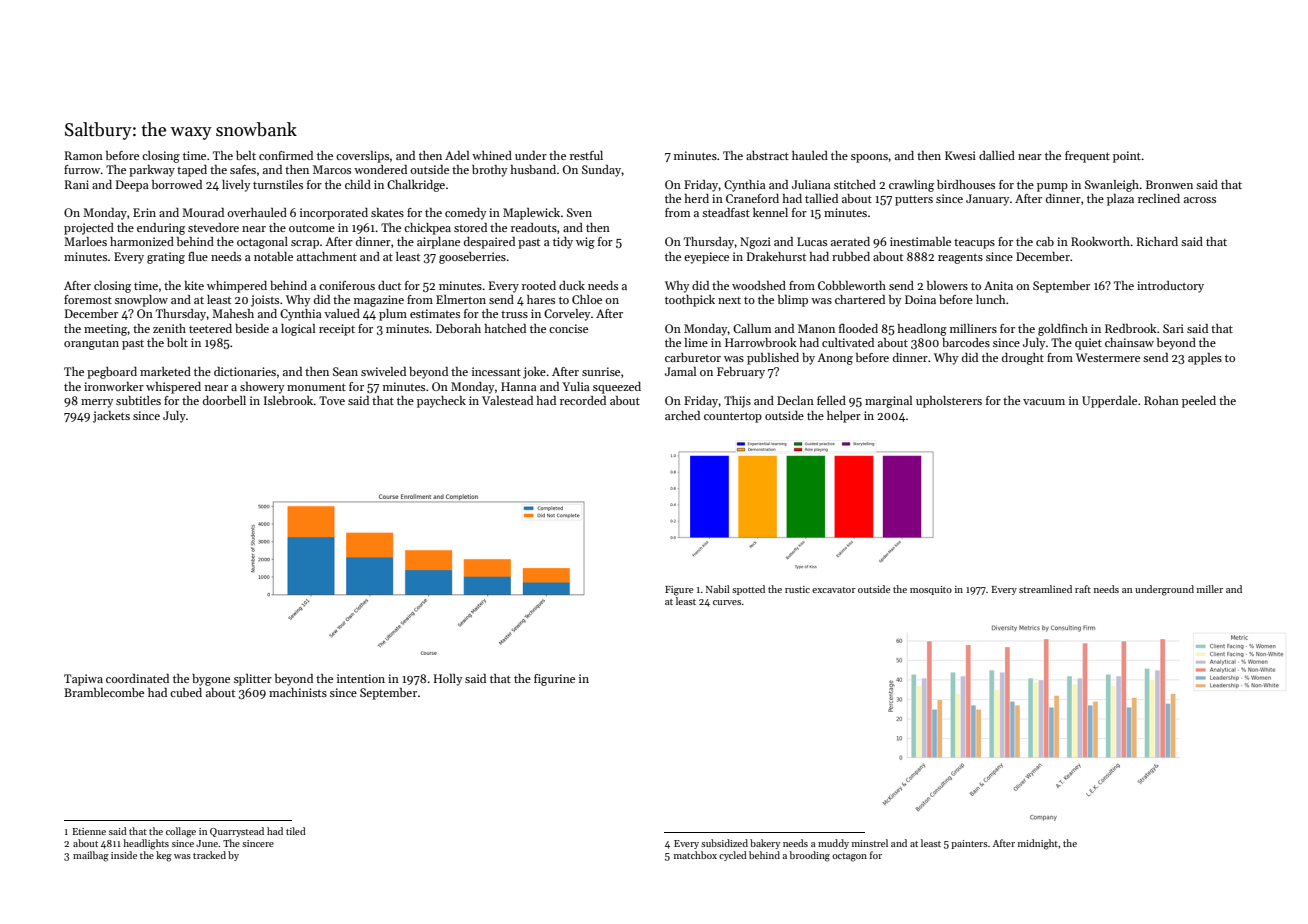 The height and width of the document is (924, 1308). I want to click on belt, so click(246, 155).
